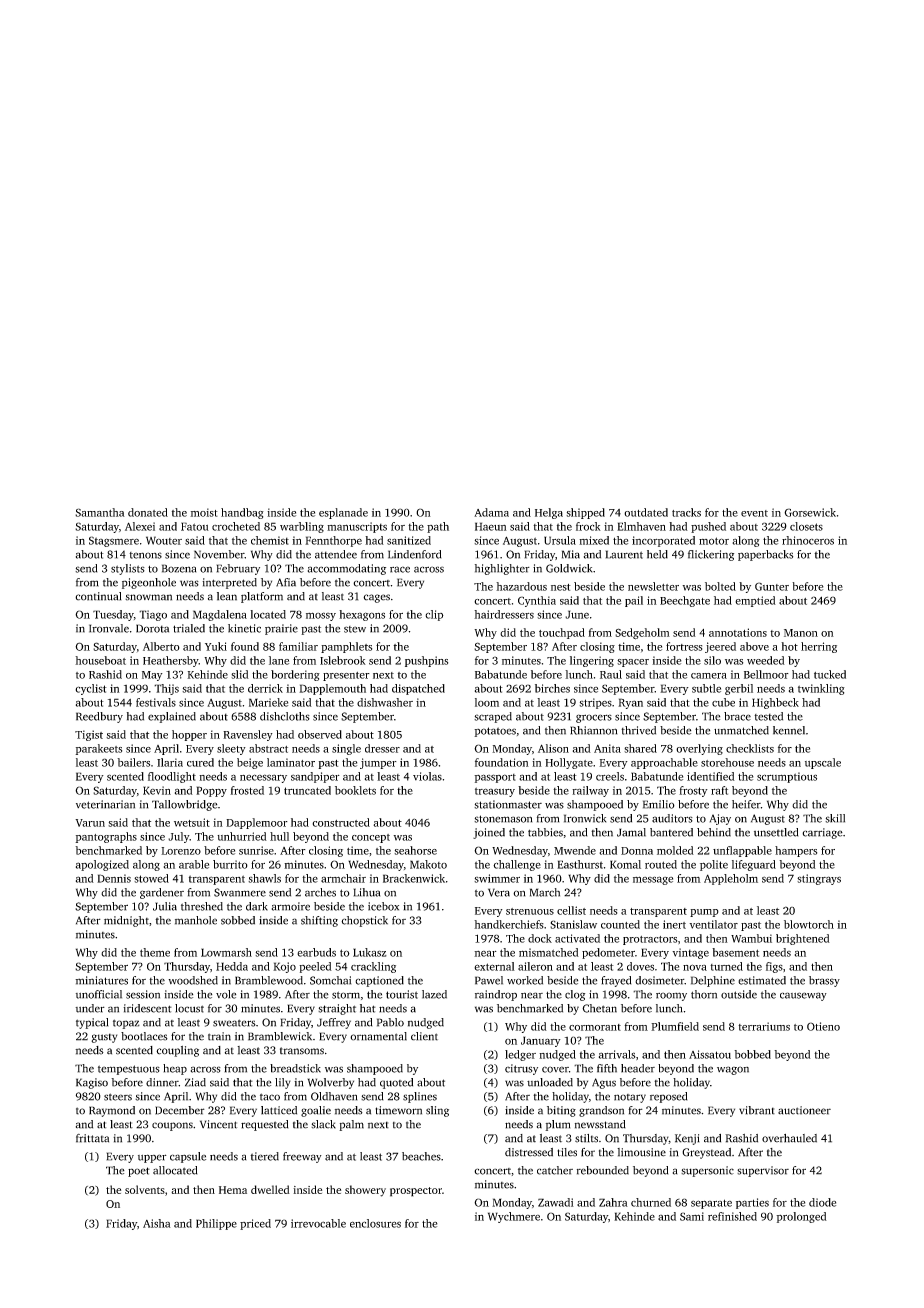 This screenshot has height=1308, width=924. Describe the element at coordinates (139, 1172) in the screenshot. I see `poet` at that location.
